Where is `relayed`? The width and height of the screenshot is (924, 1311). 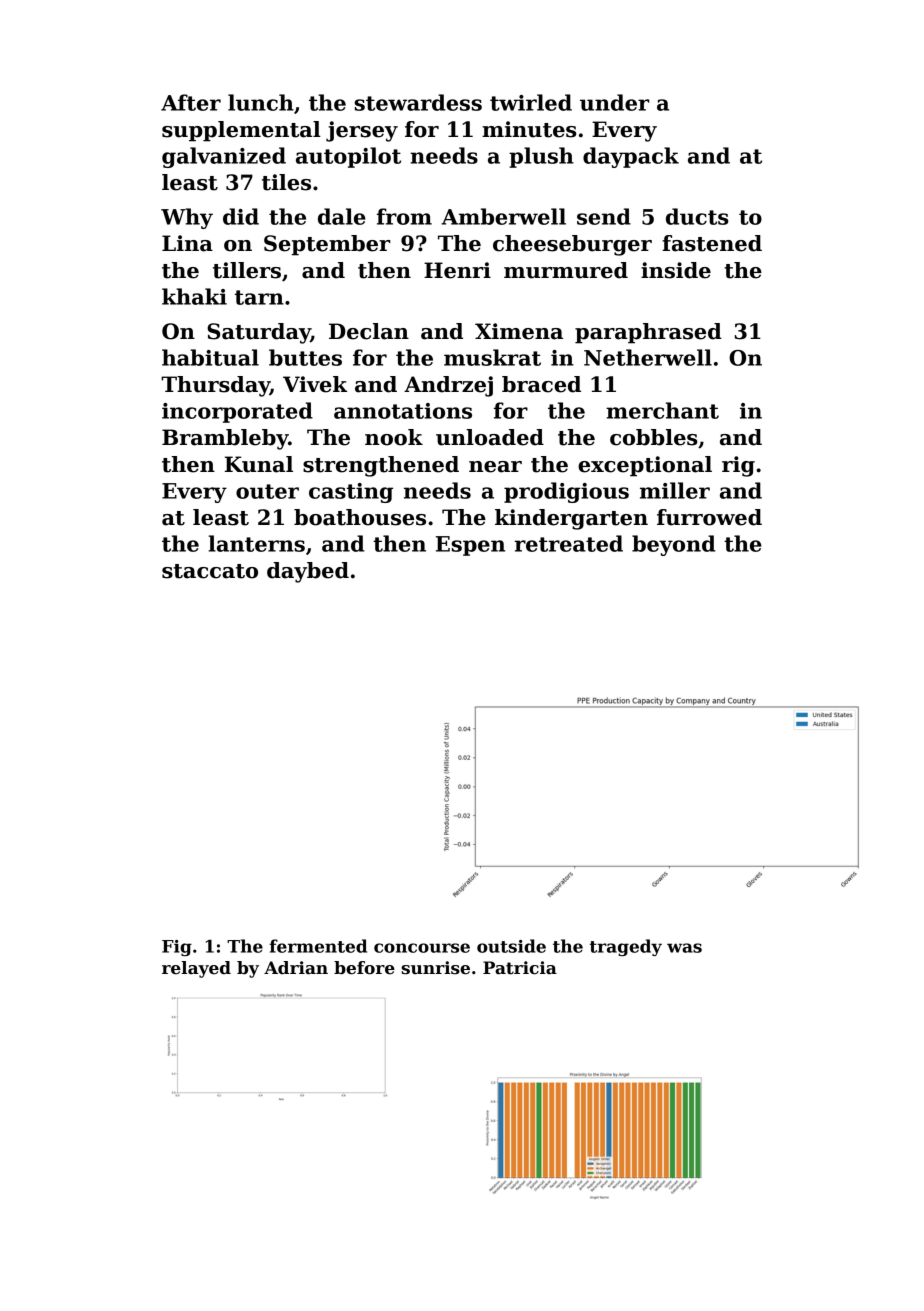
relayed is located at coordinates (196, 969).
